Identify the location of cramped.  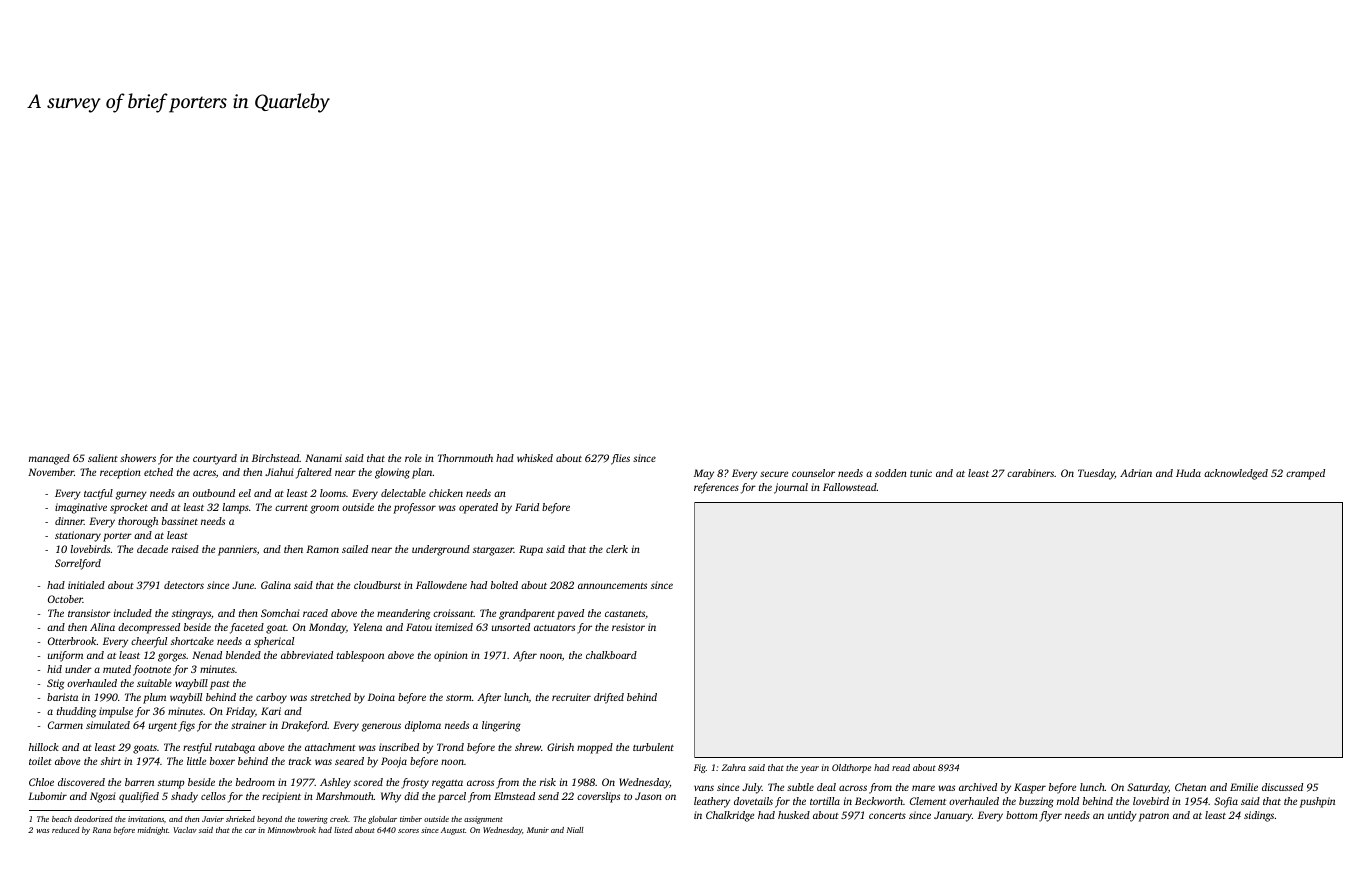
(1305, 474).
